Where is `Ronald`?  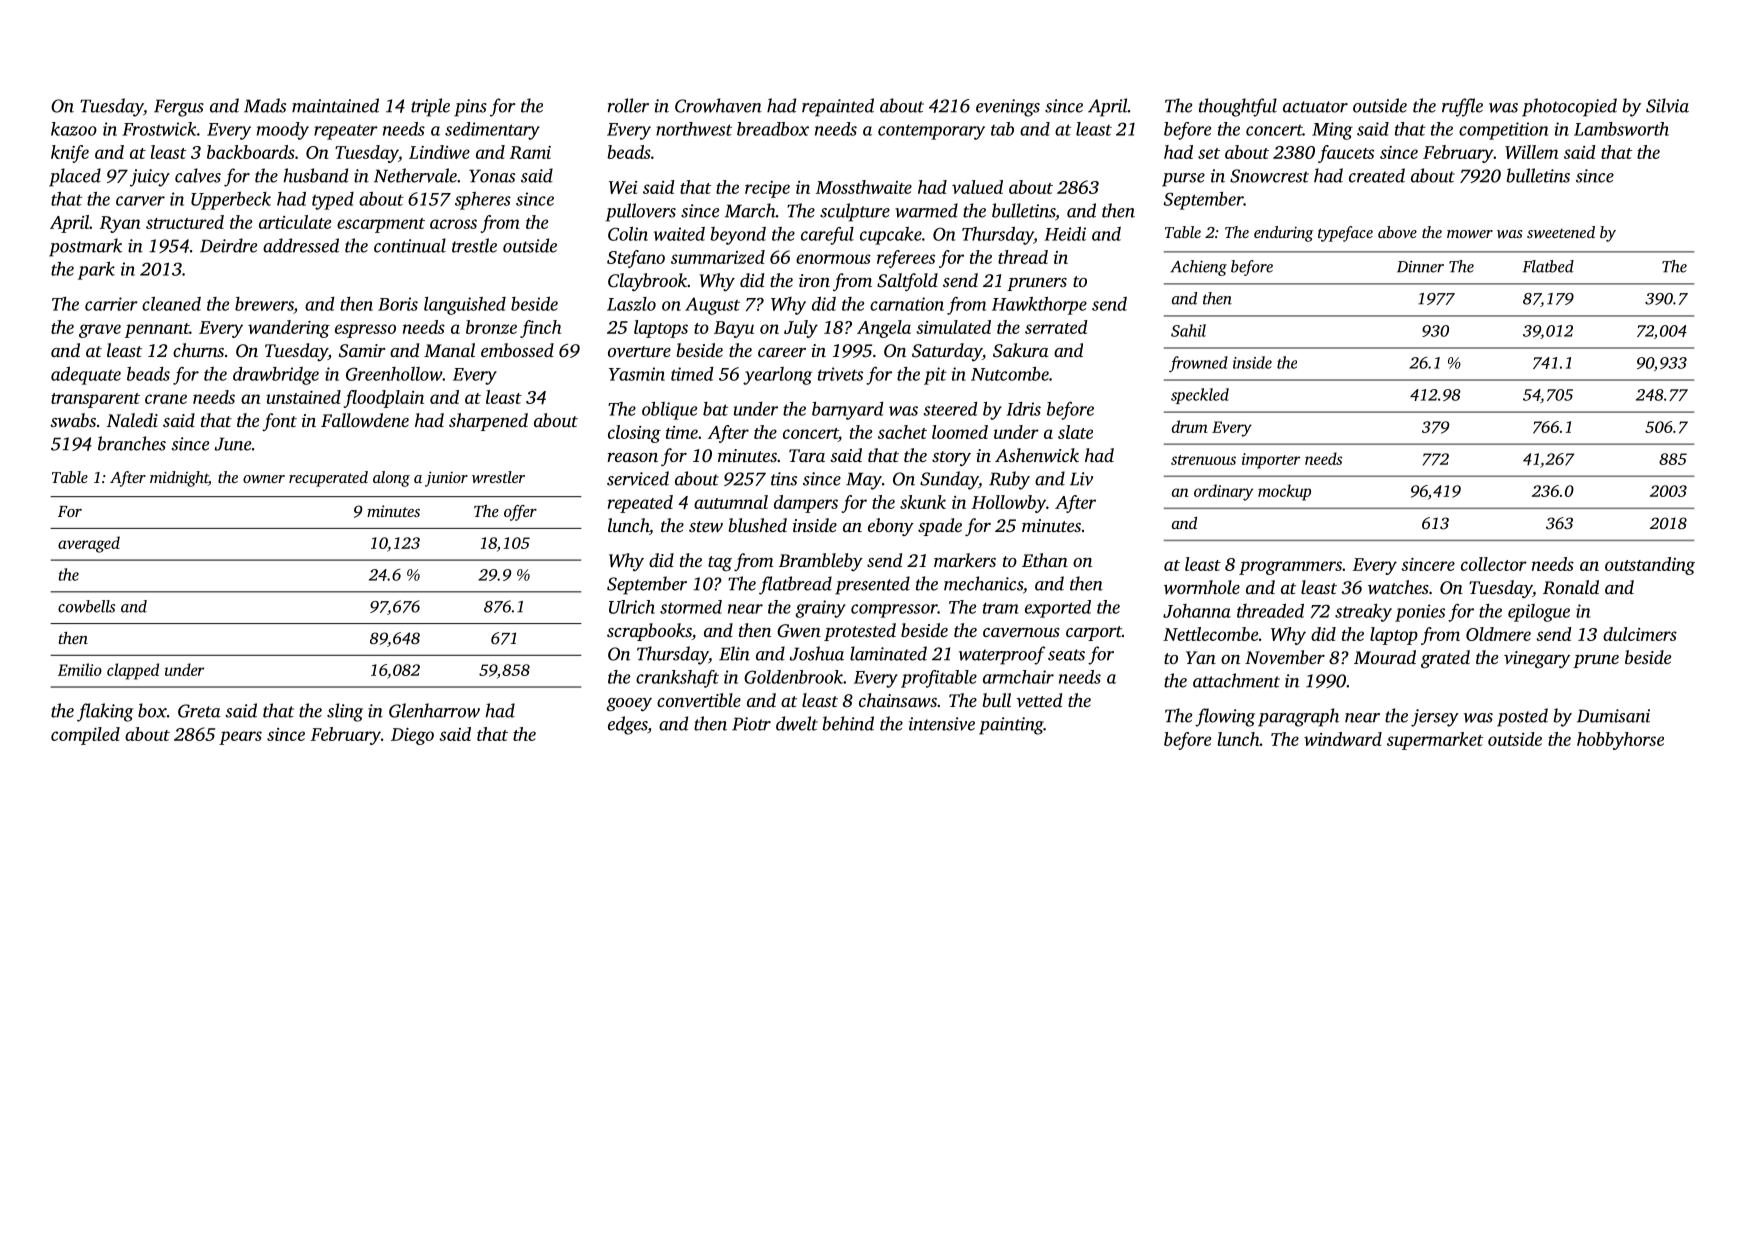
Ronald is located at coordinates (1571, 587).
